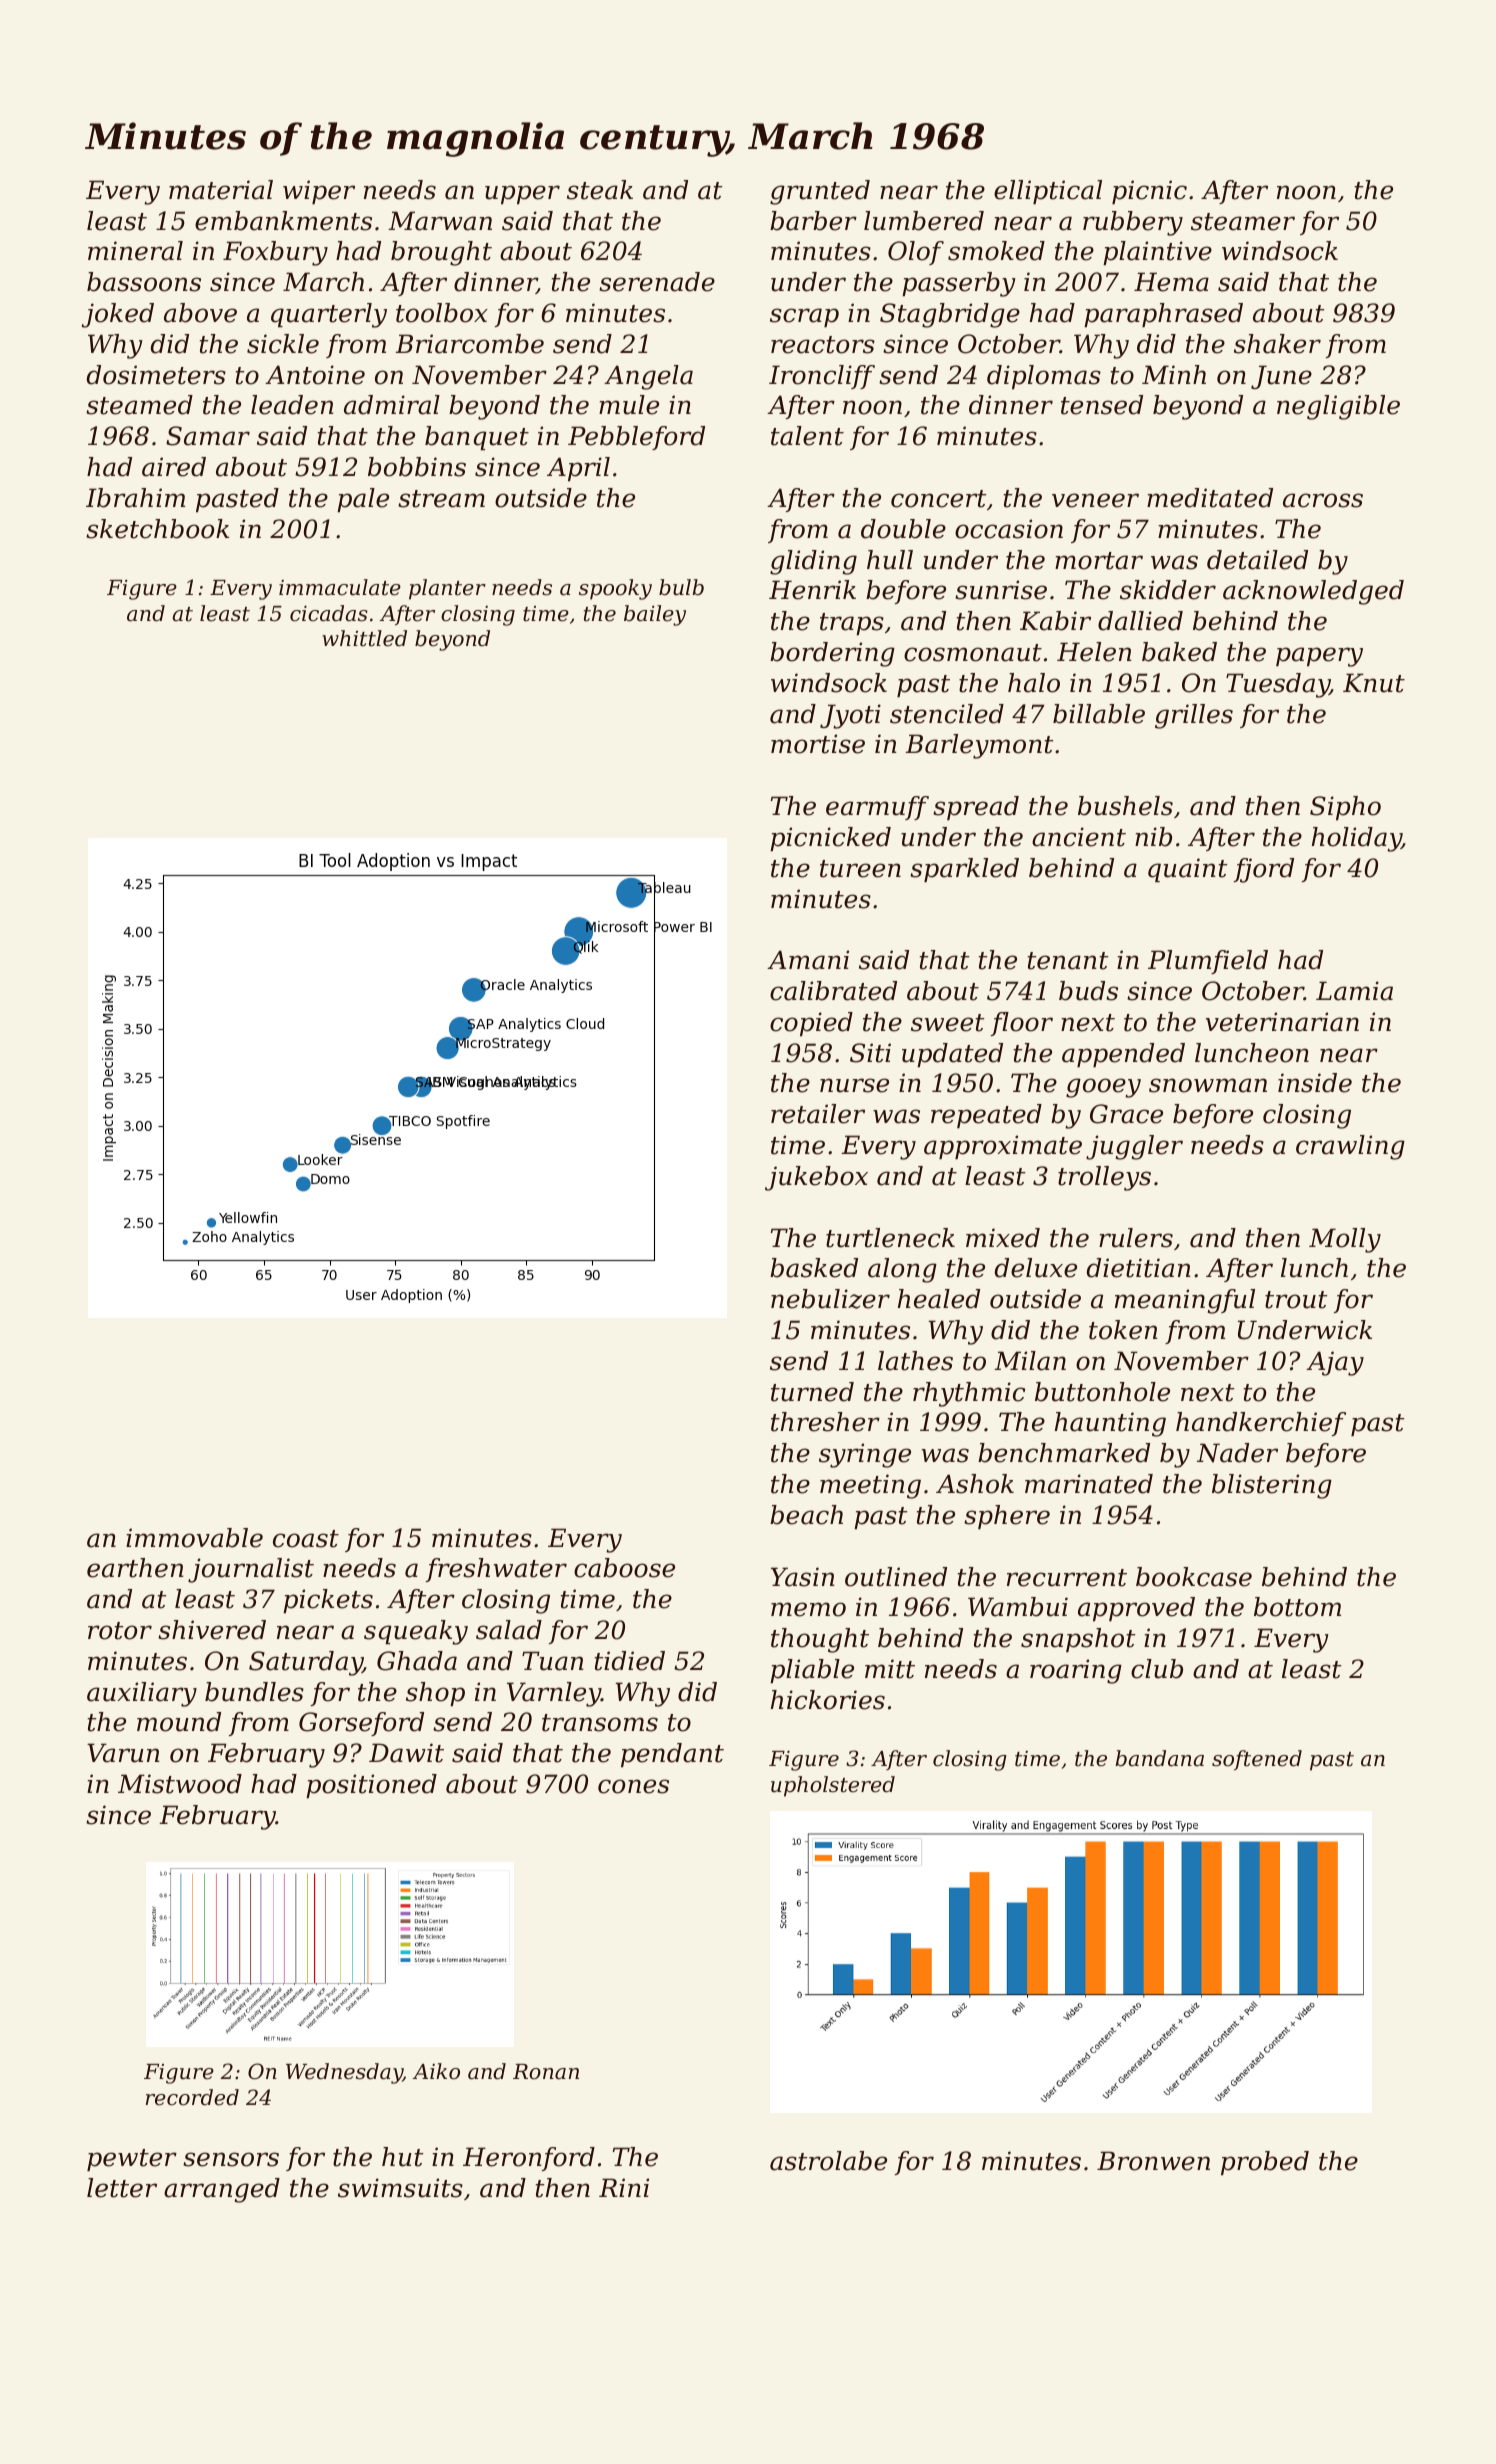 This screenshot has width=1496, height=2464. Describe the element at coordinates (823, 345) in the screenshot. I see `reactors` at that location.
